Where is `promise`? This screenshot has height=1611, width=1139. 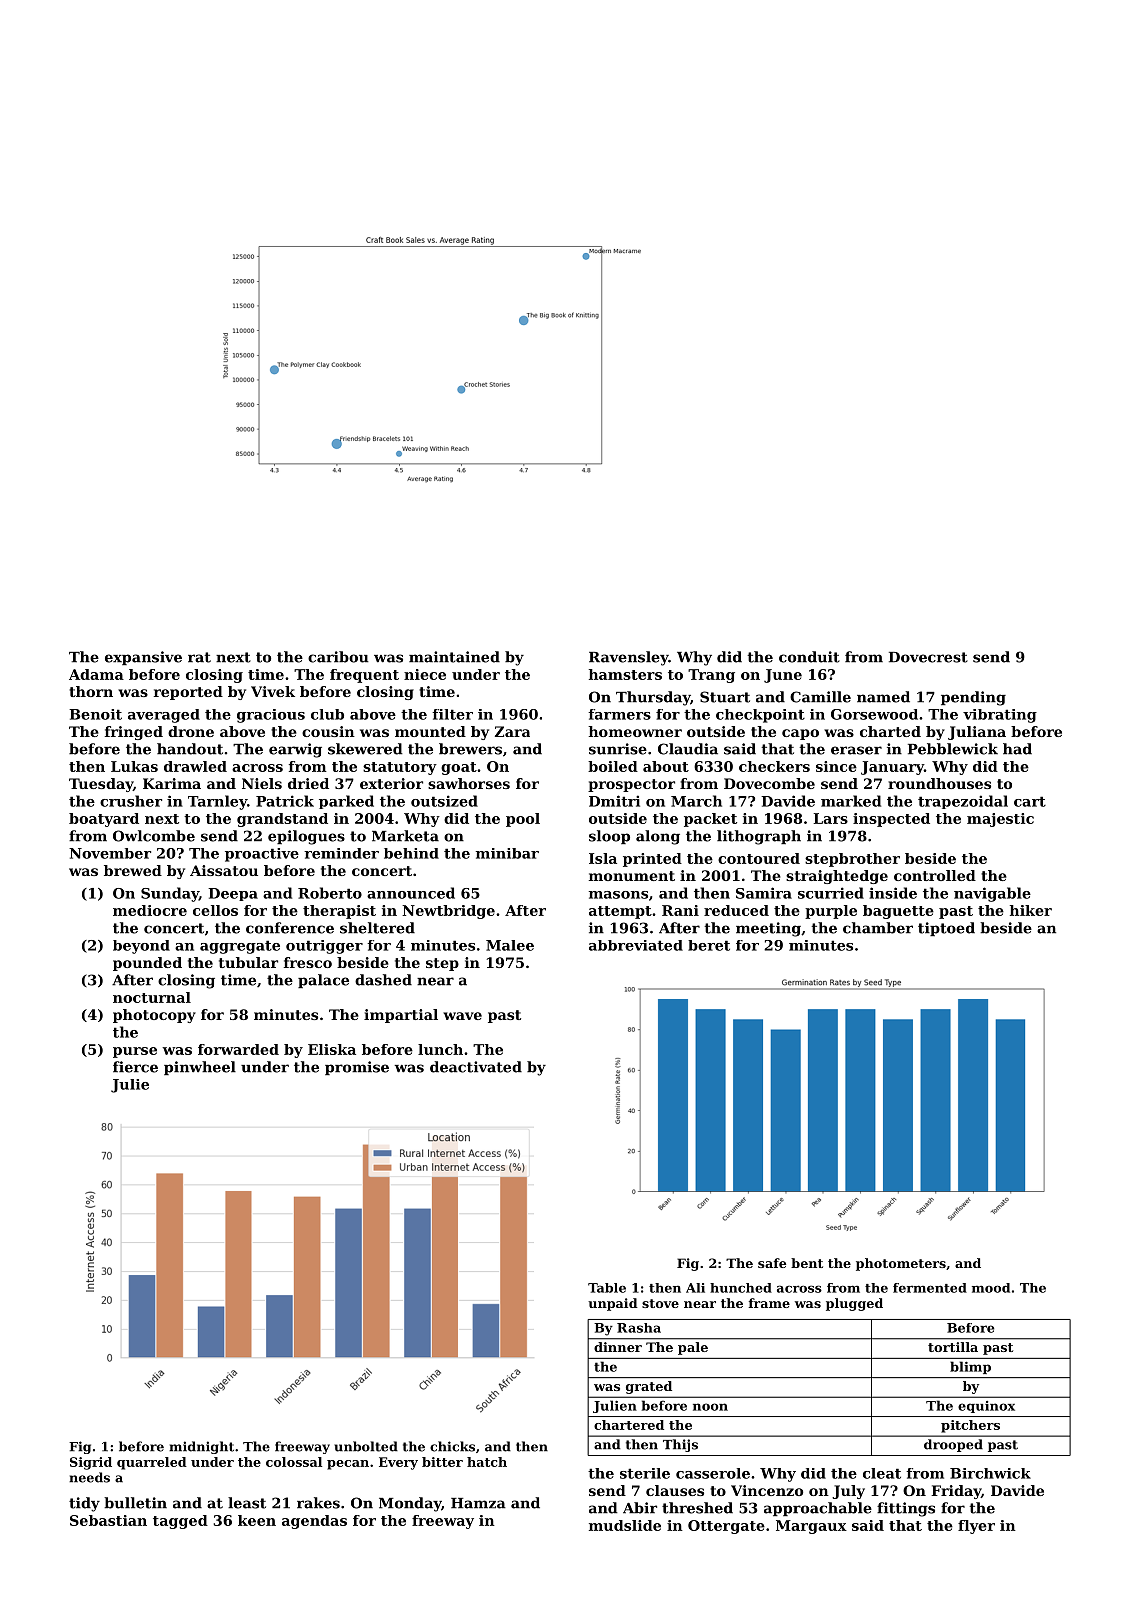
promise is located at coordinates (357, 1068).
